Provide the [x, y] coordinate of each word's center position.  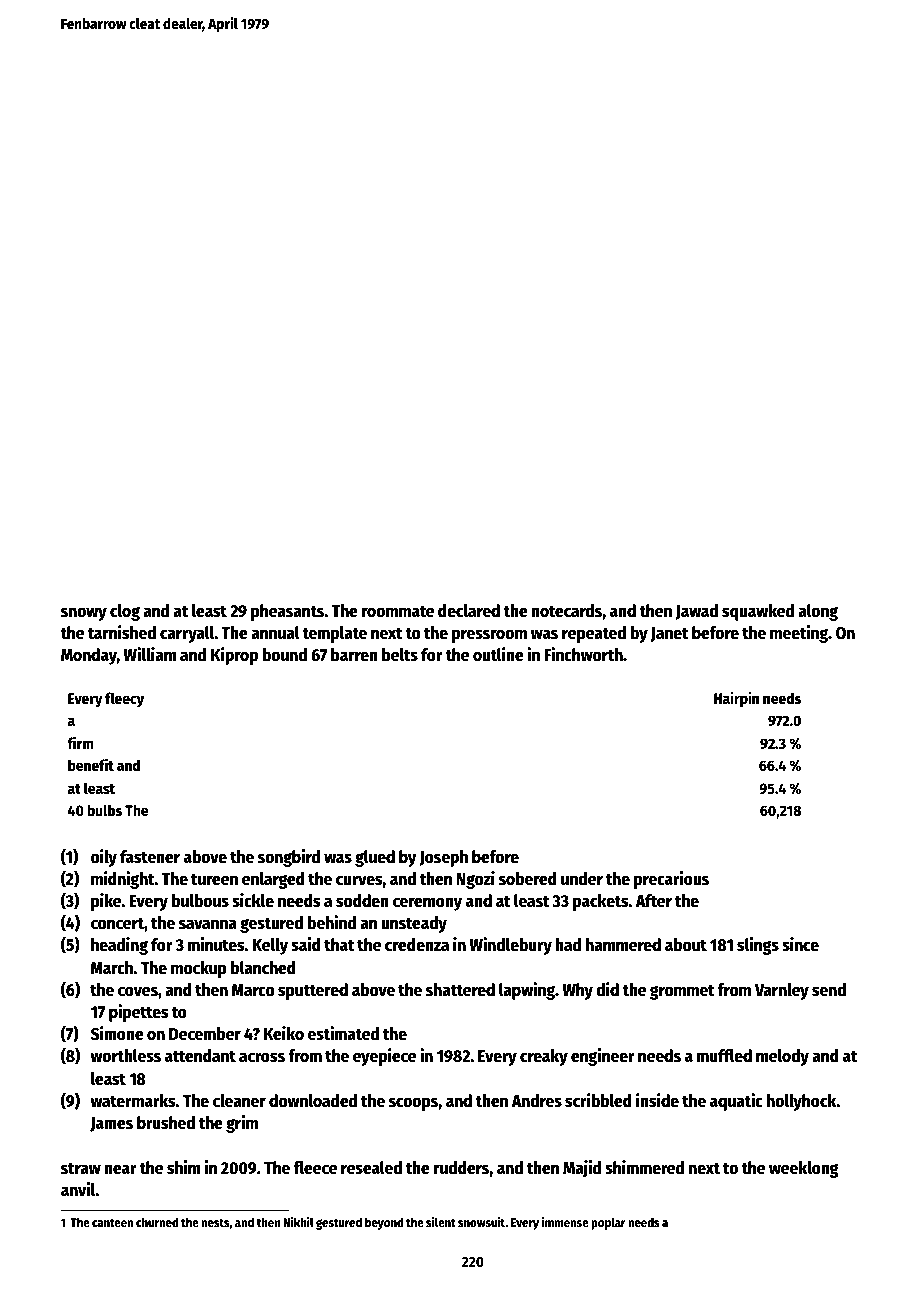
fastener [150, 857]
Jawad [696, 612]
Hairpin [736, 699]
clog [125, 612]
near [120, 1169]
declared [469, 611]
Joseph [443, 858]
